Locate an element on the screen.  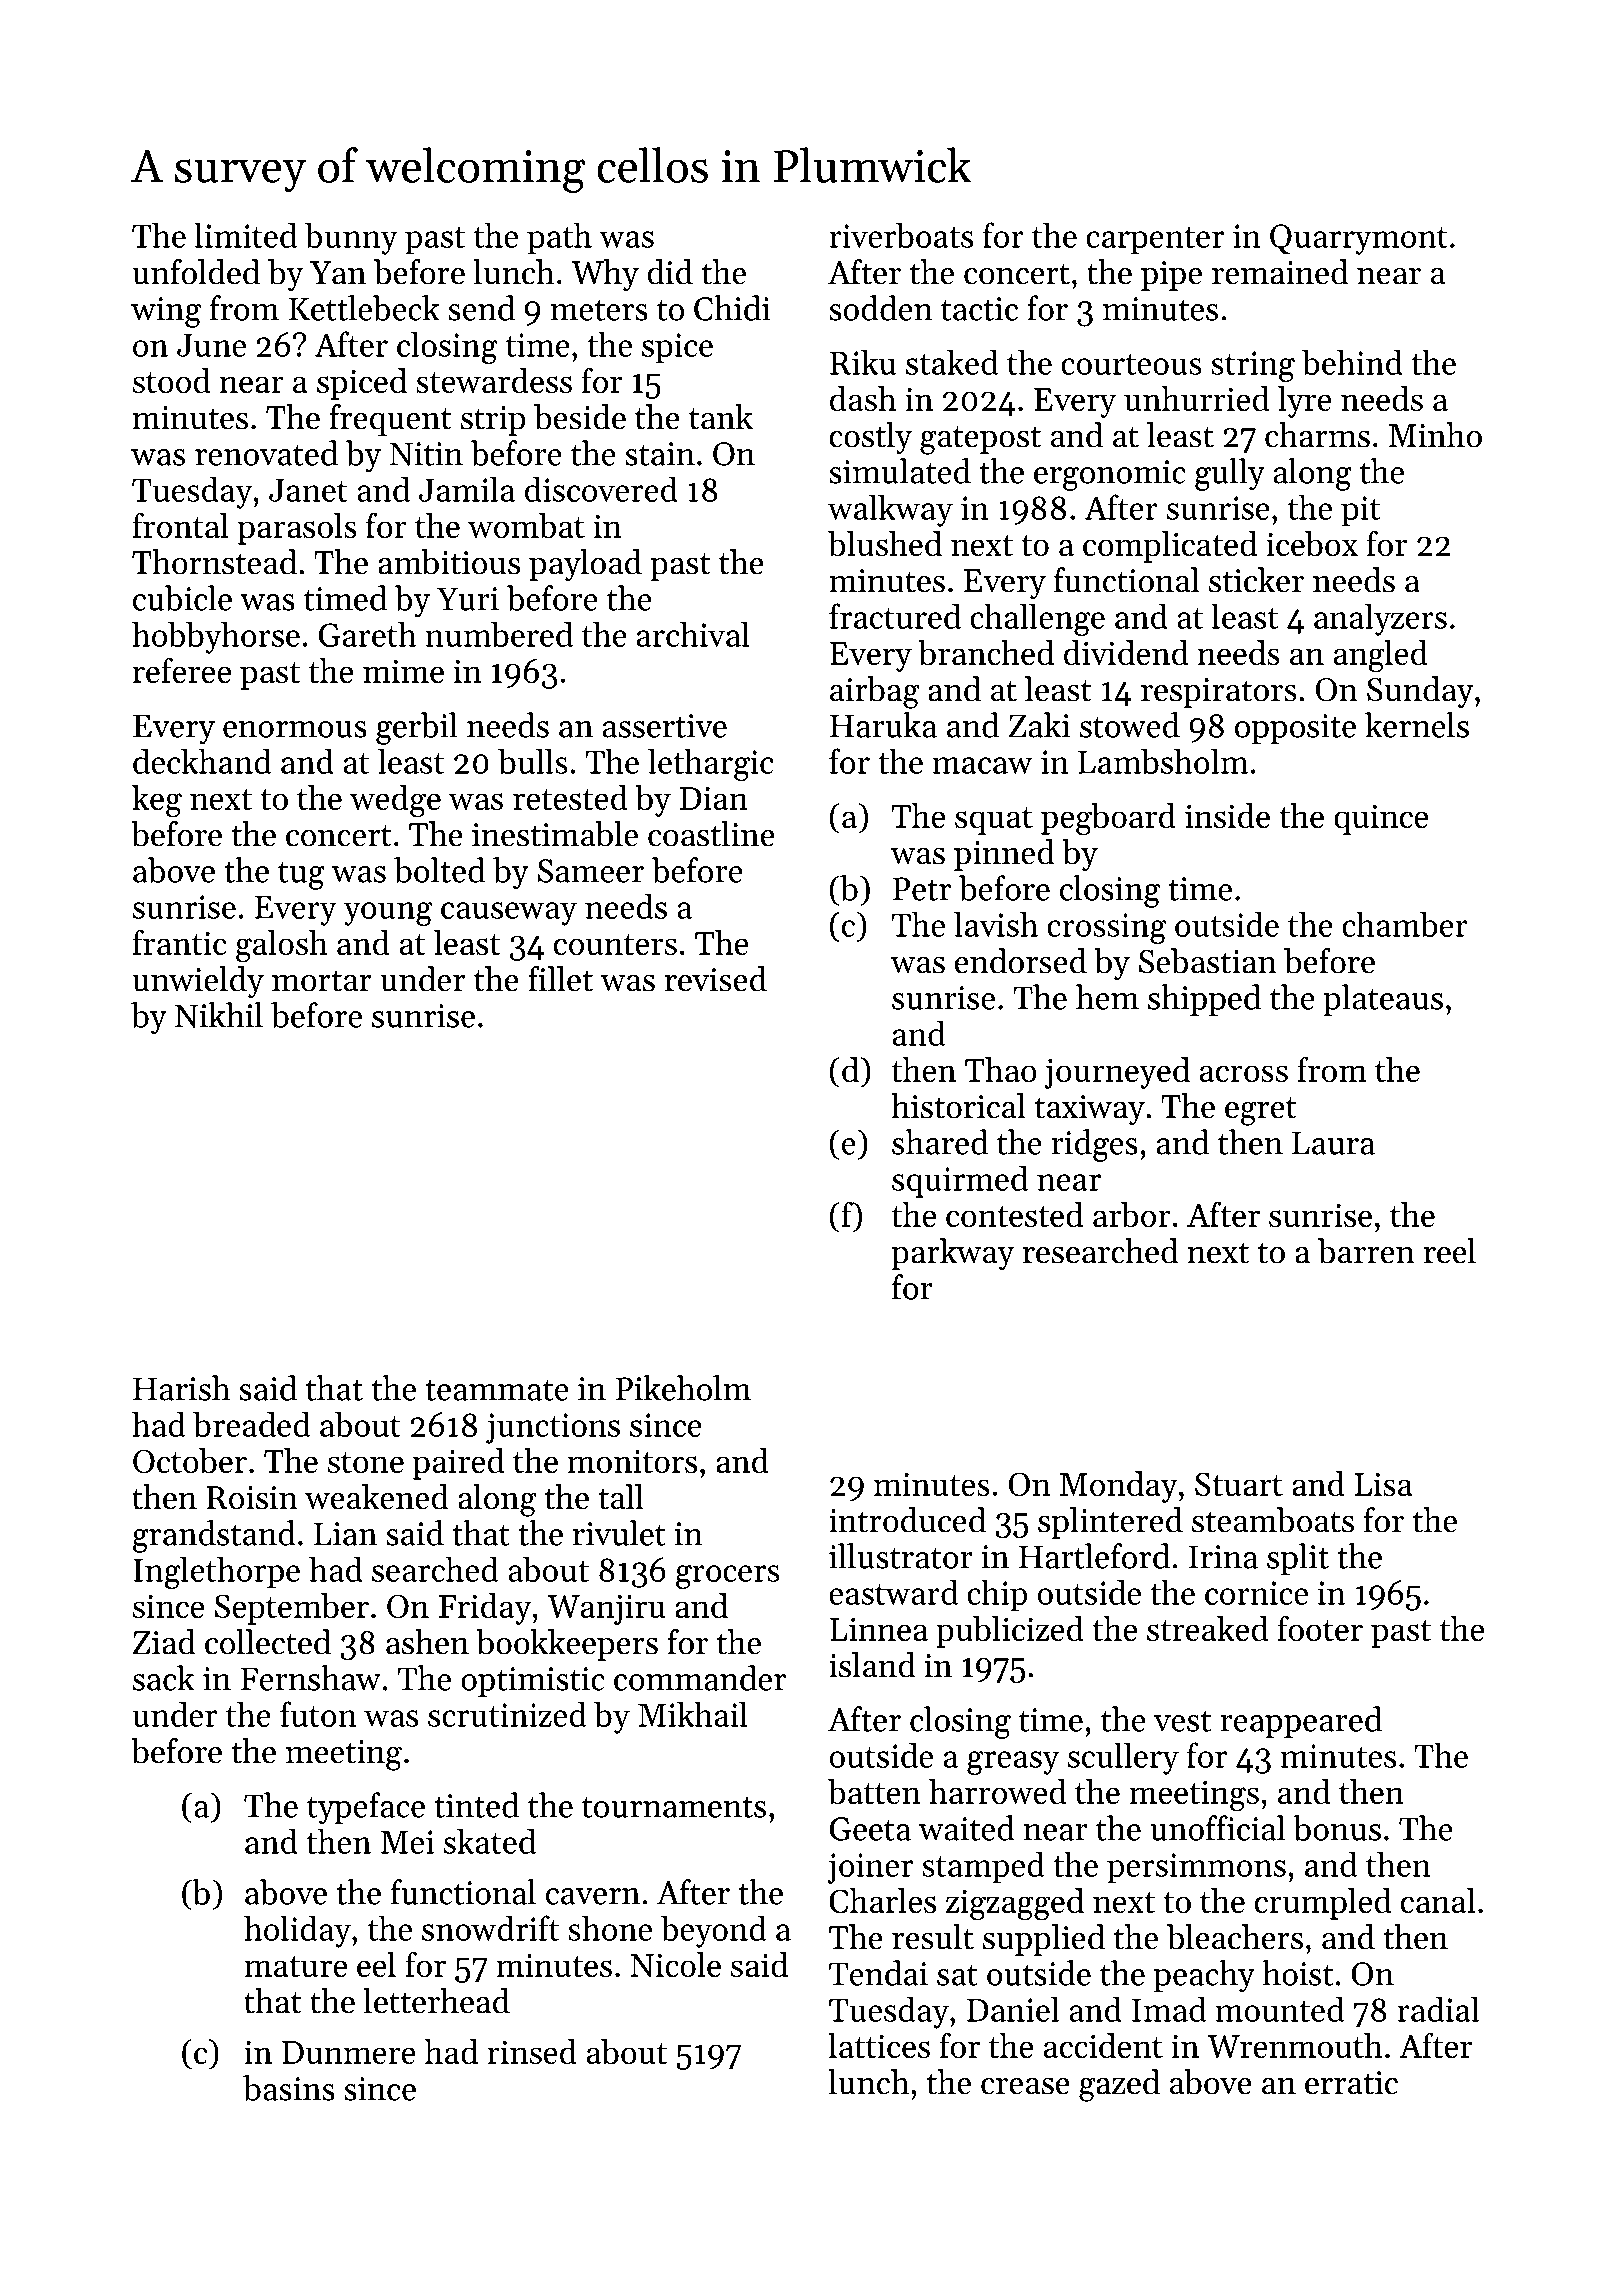
crease is located at coordinates (1025, 2086).
